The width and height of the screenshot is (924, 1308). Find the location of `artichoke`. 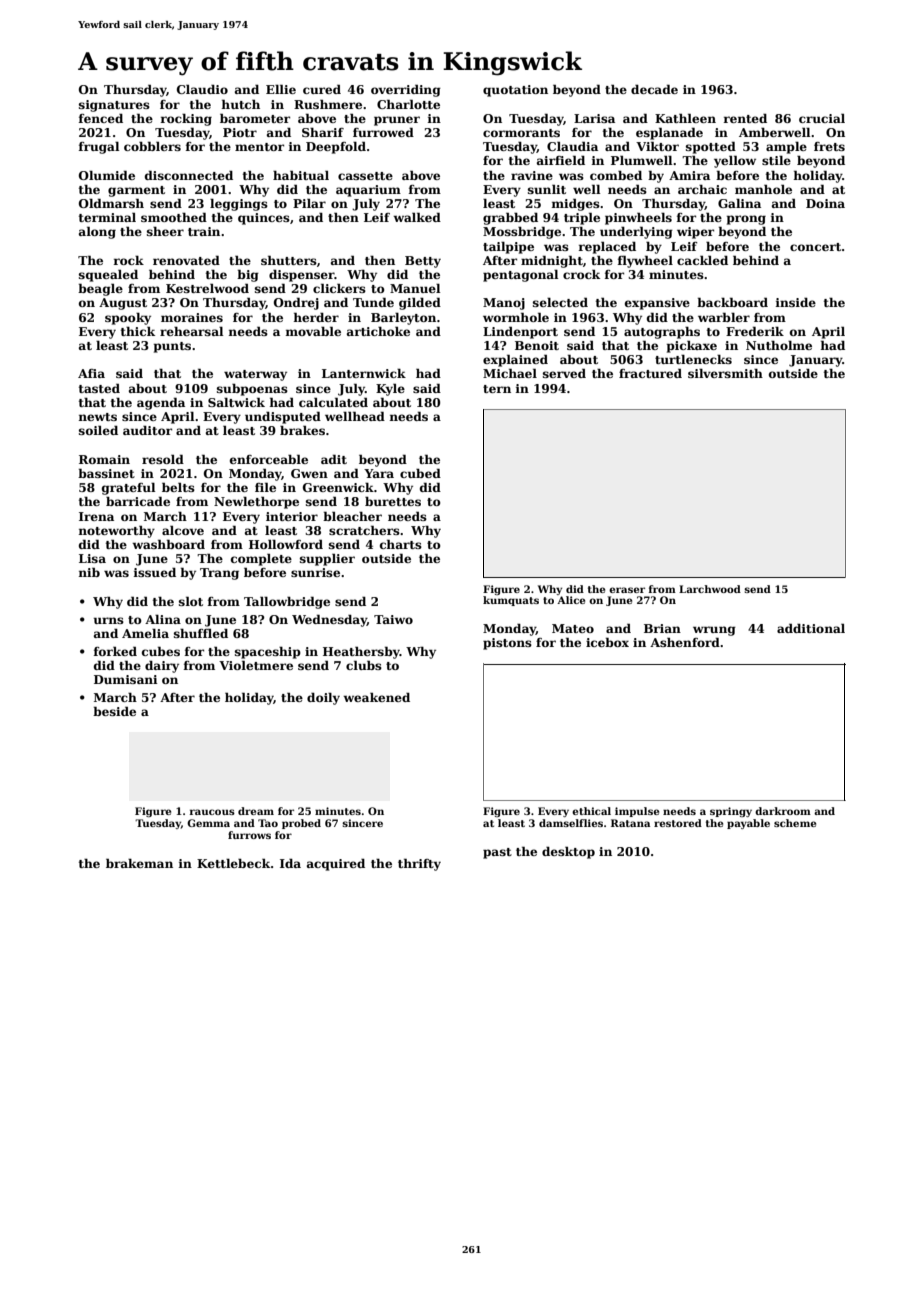

artichoke is located at coordinates (378, 331).
